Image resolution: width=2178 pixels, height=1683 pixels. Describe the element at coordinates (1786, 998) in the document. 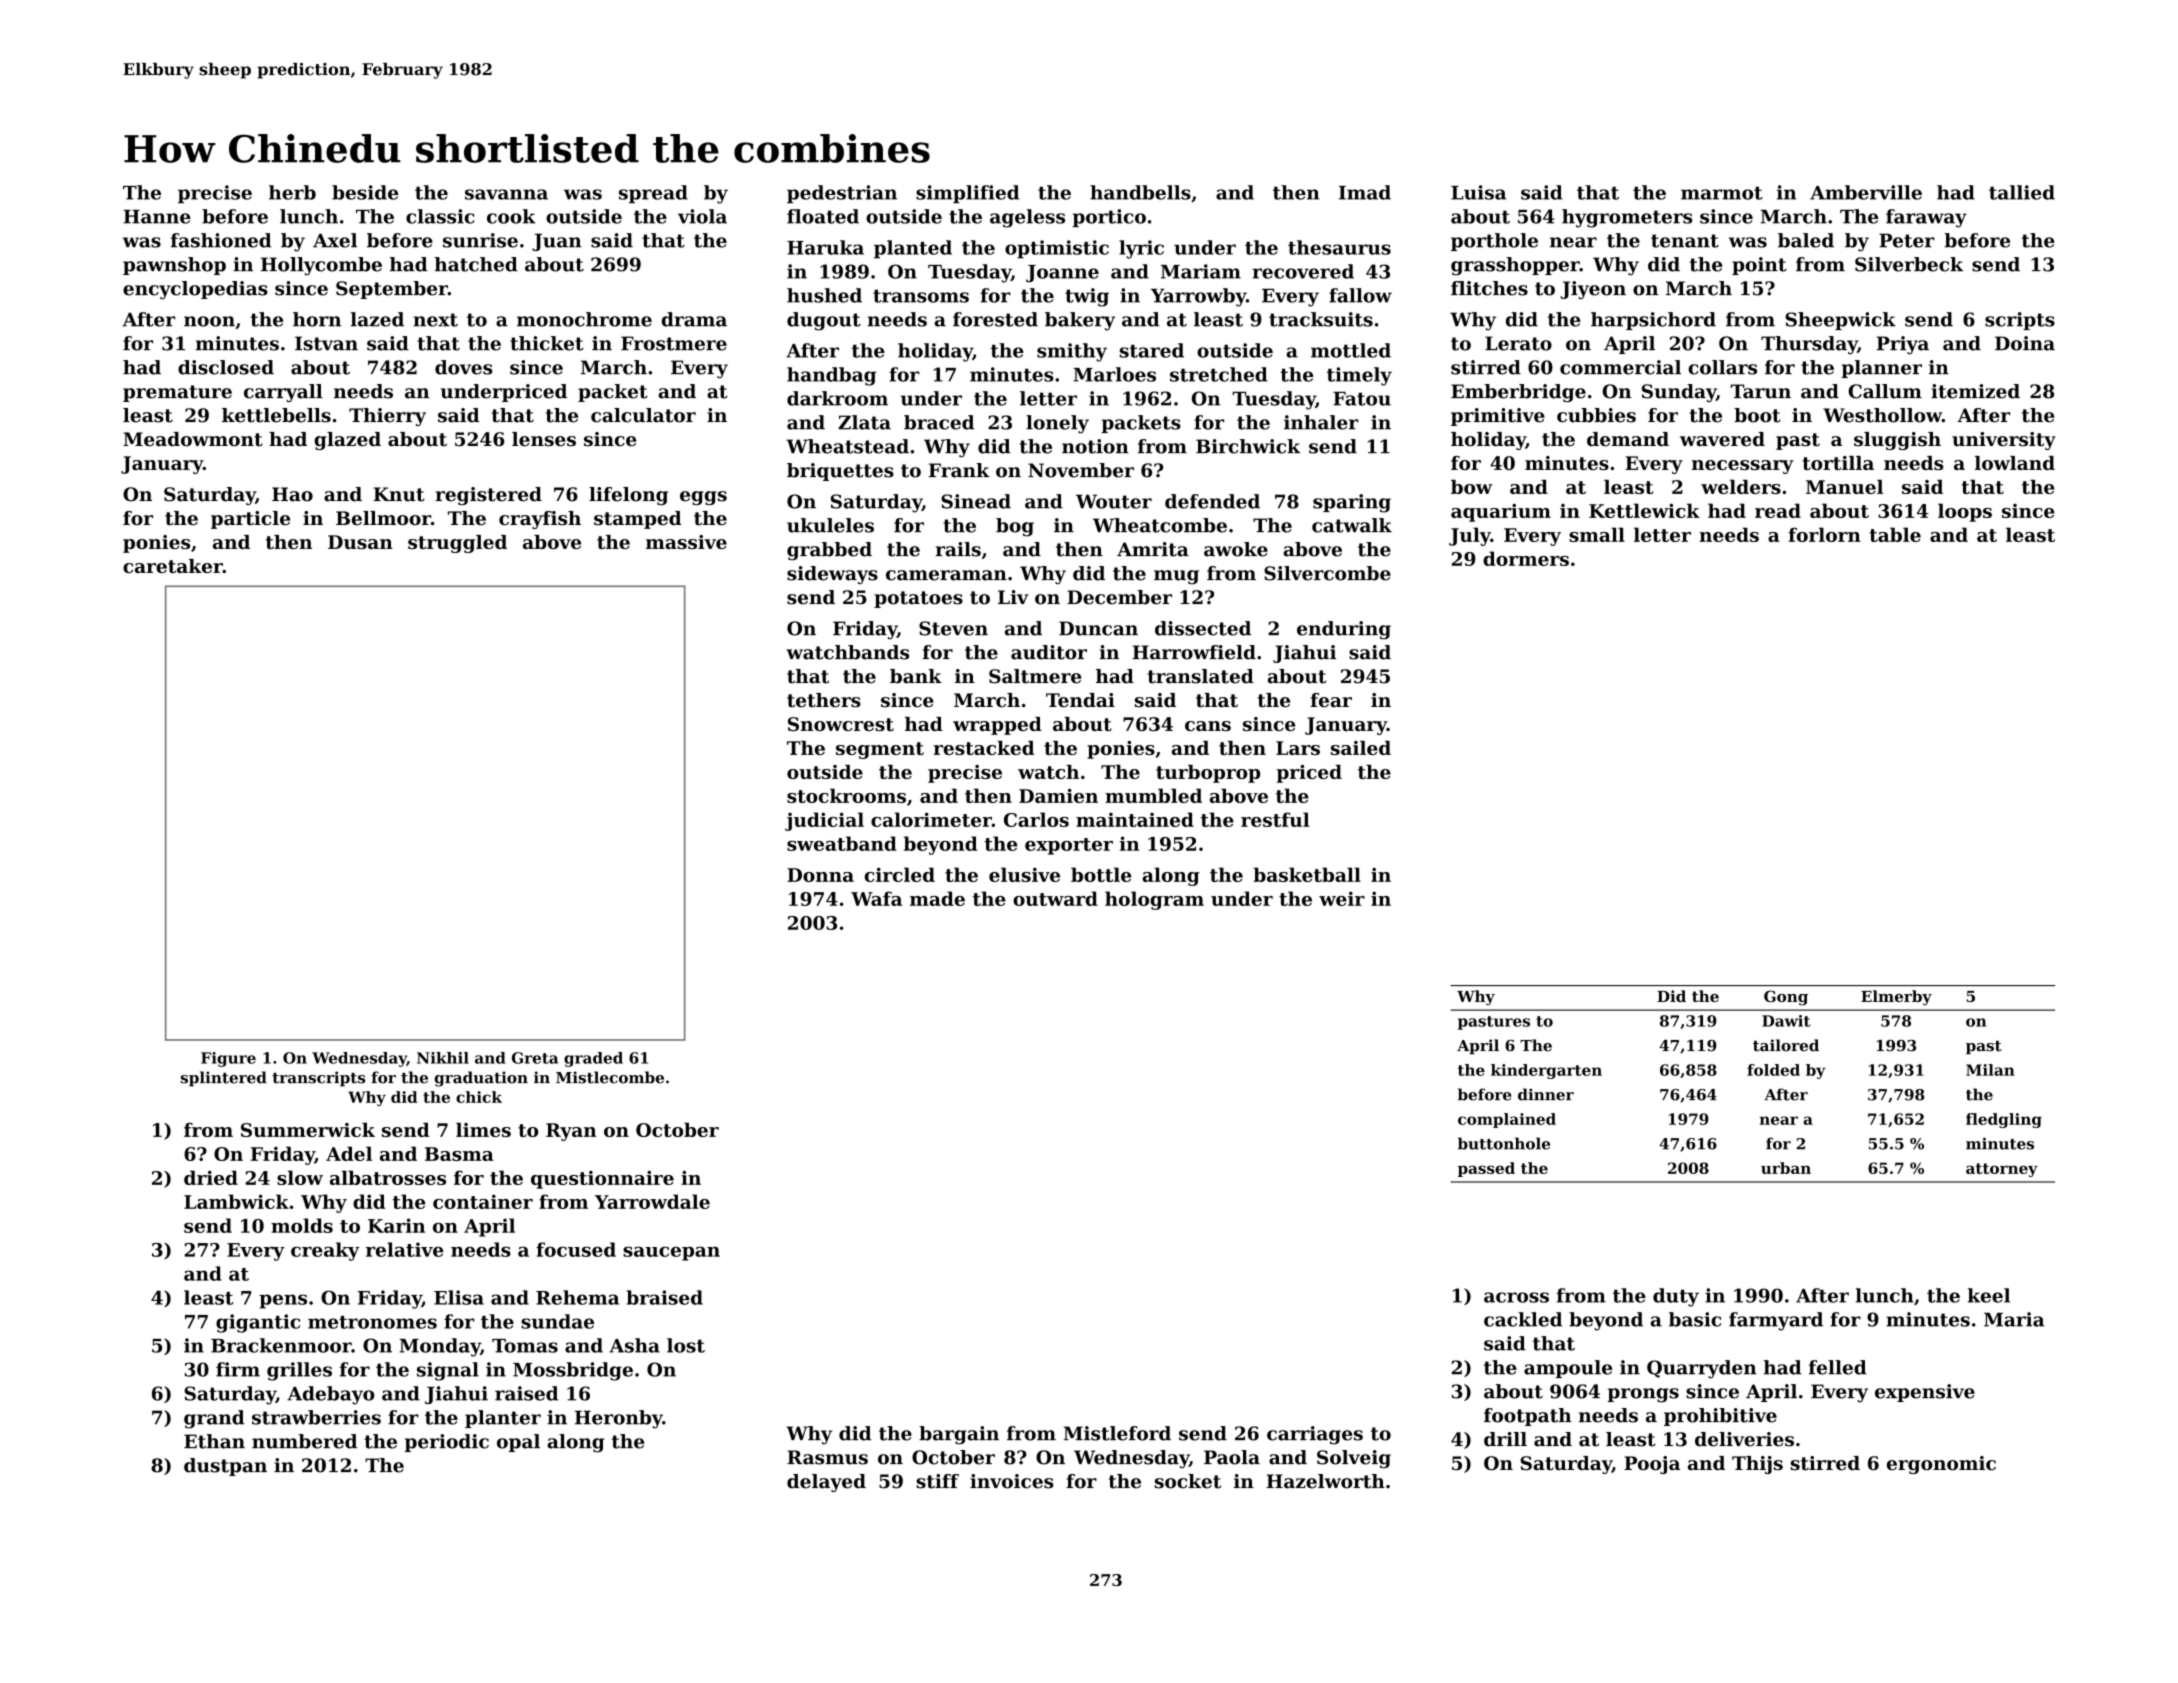

I see `Gong` at that location.
